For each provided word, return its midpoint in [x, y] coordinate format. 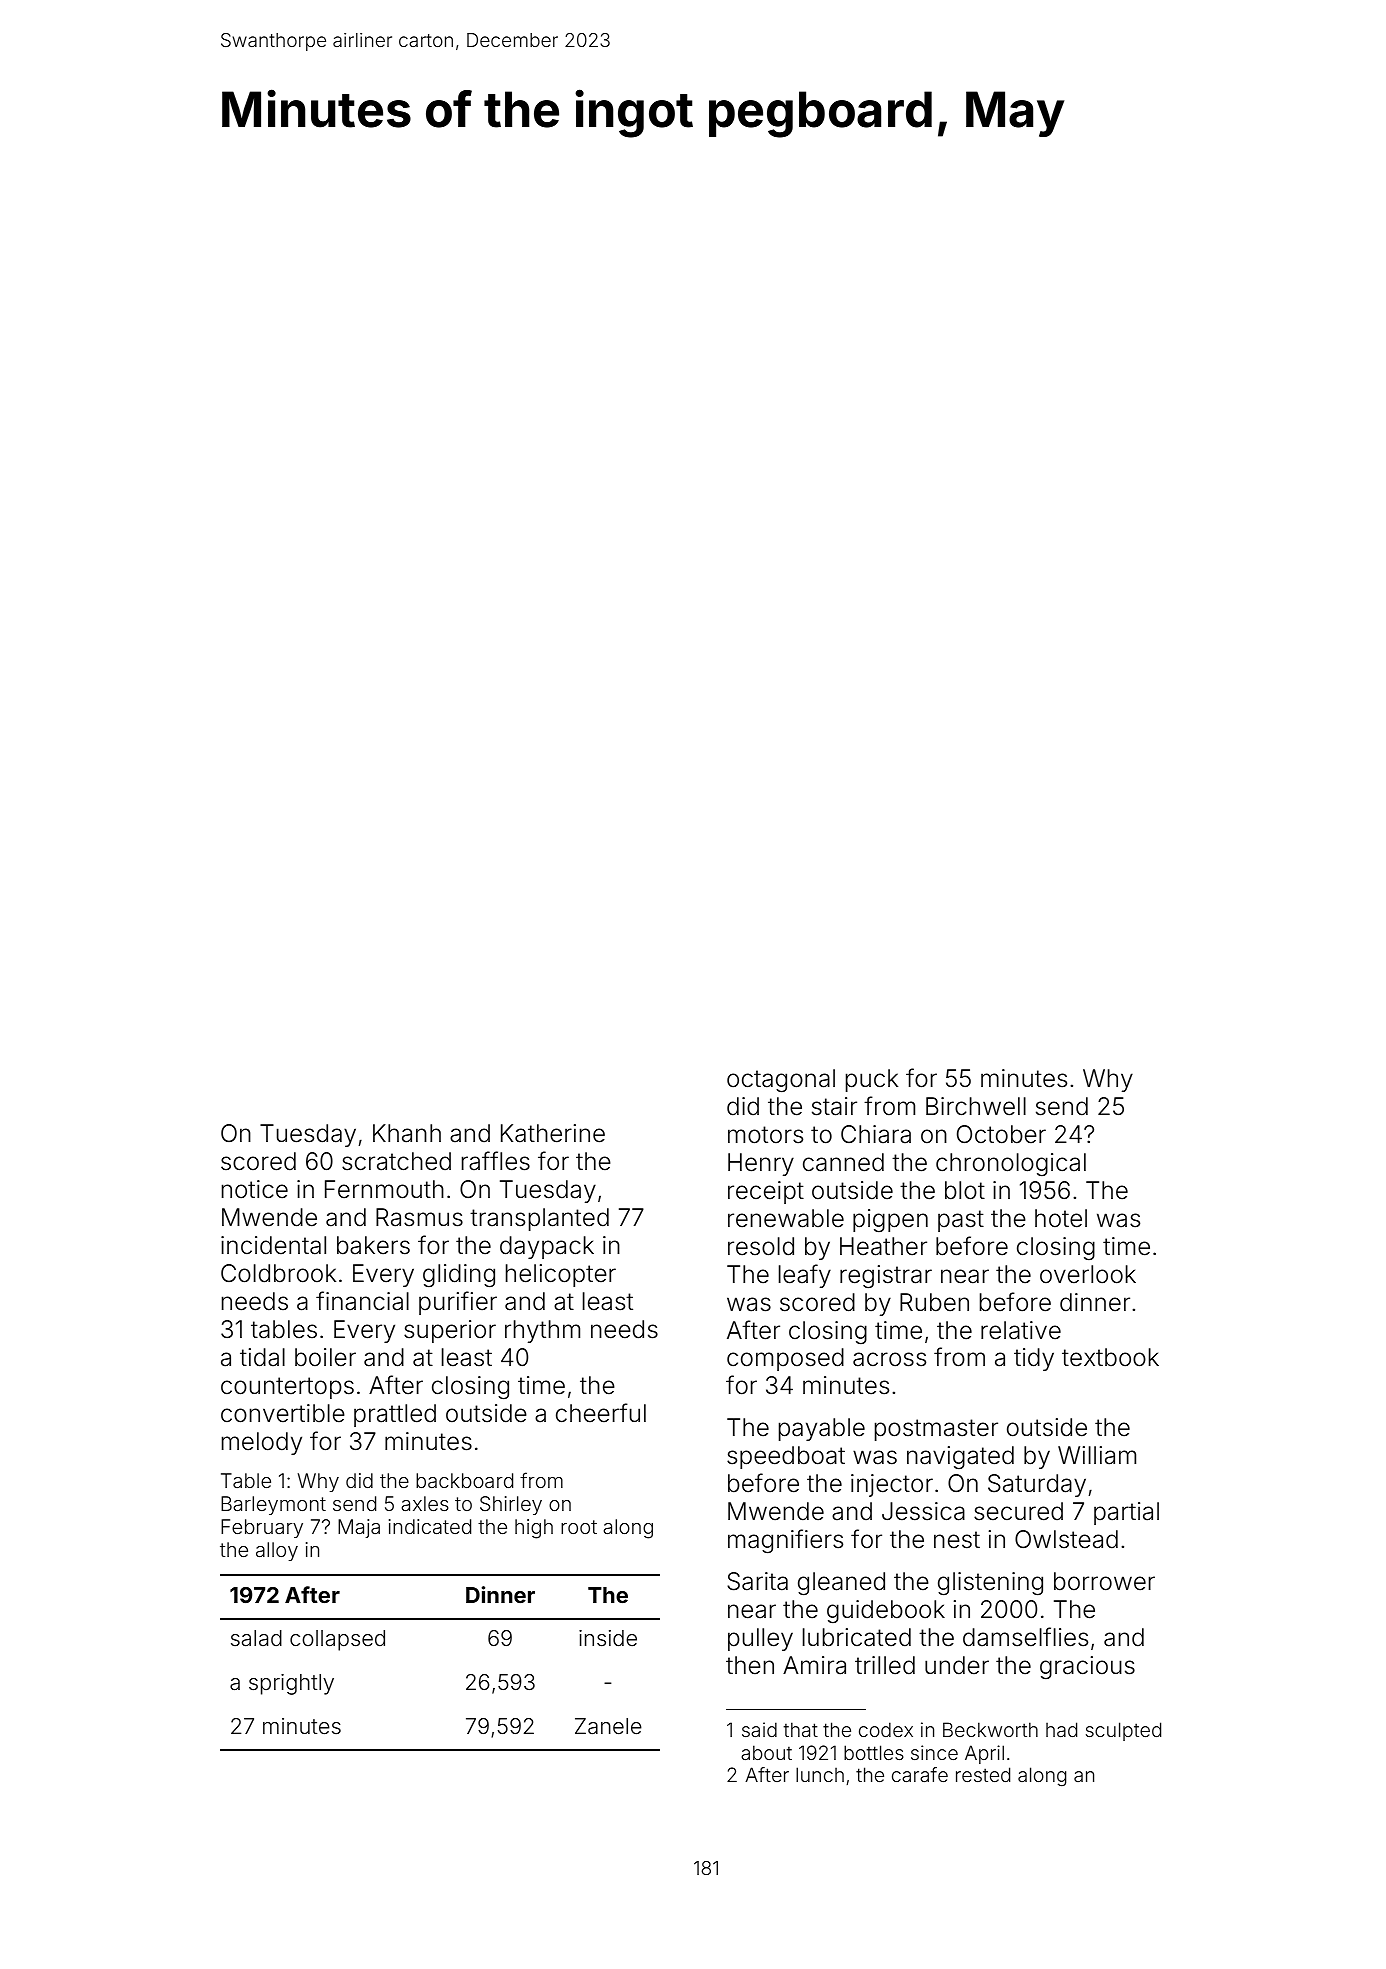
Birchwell [976, 1106]
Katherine [553, 1133]
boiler [325, 1357]
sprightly [291, 1684]
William [1097, 1455]
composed [785, 1359]
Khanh [407, 1133]
